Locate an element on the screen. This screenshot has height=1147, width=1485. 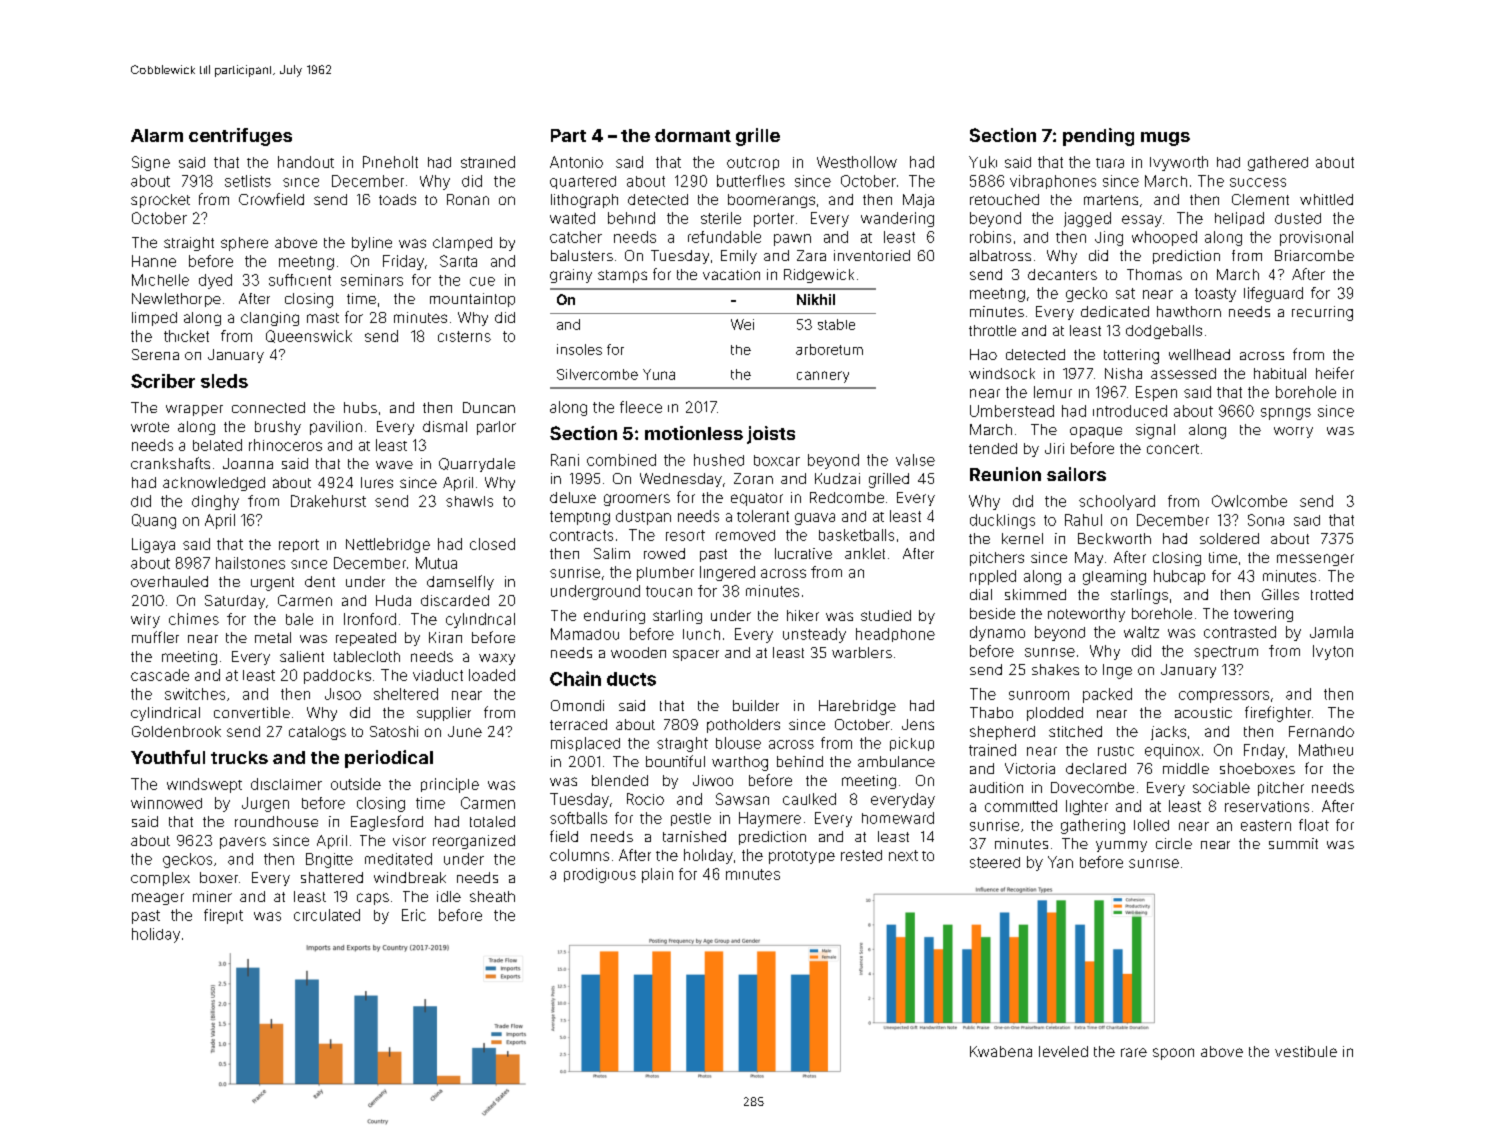
lifeguard is located at coordinates (1273, 294).
